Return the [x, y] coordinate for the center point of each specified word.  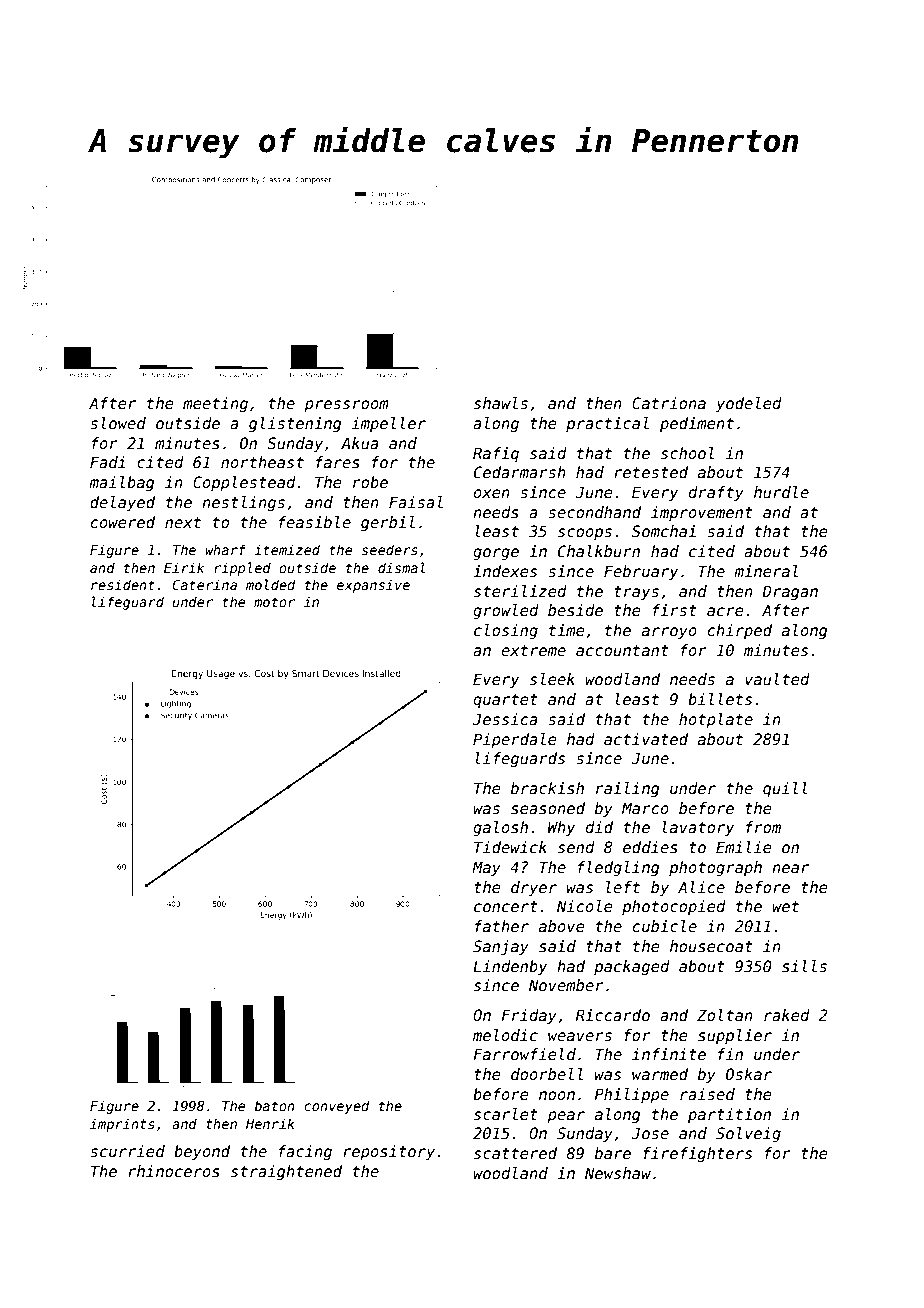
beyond [202, 1152]
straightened [286, 1172]
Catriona [669, 403]
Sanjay [501, 947]
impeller [389, 424]
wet [785, 906]
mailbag [121, 483]
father [502, 926]
